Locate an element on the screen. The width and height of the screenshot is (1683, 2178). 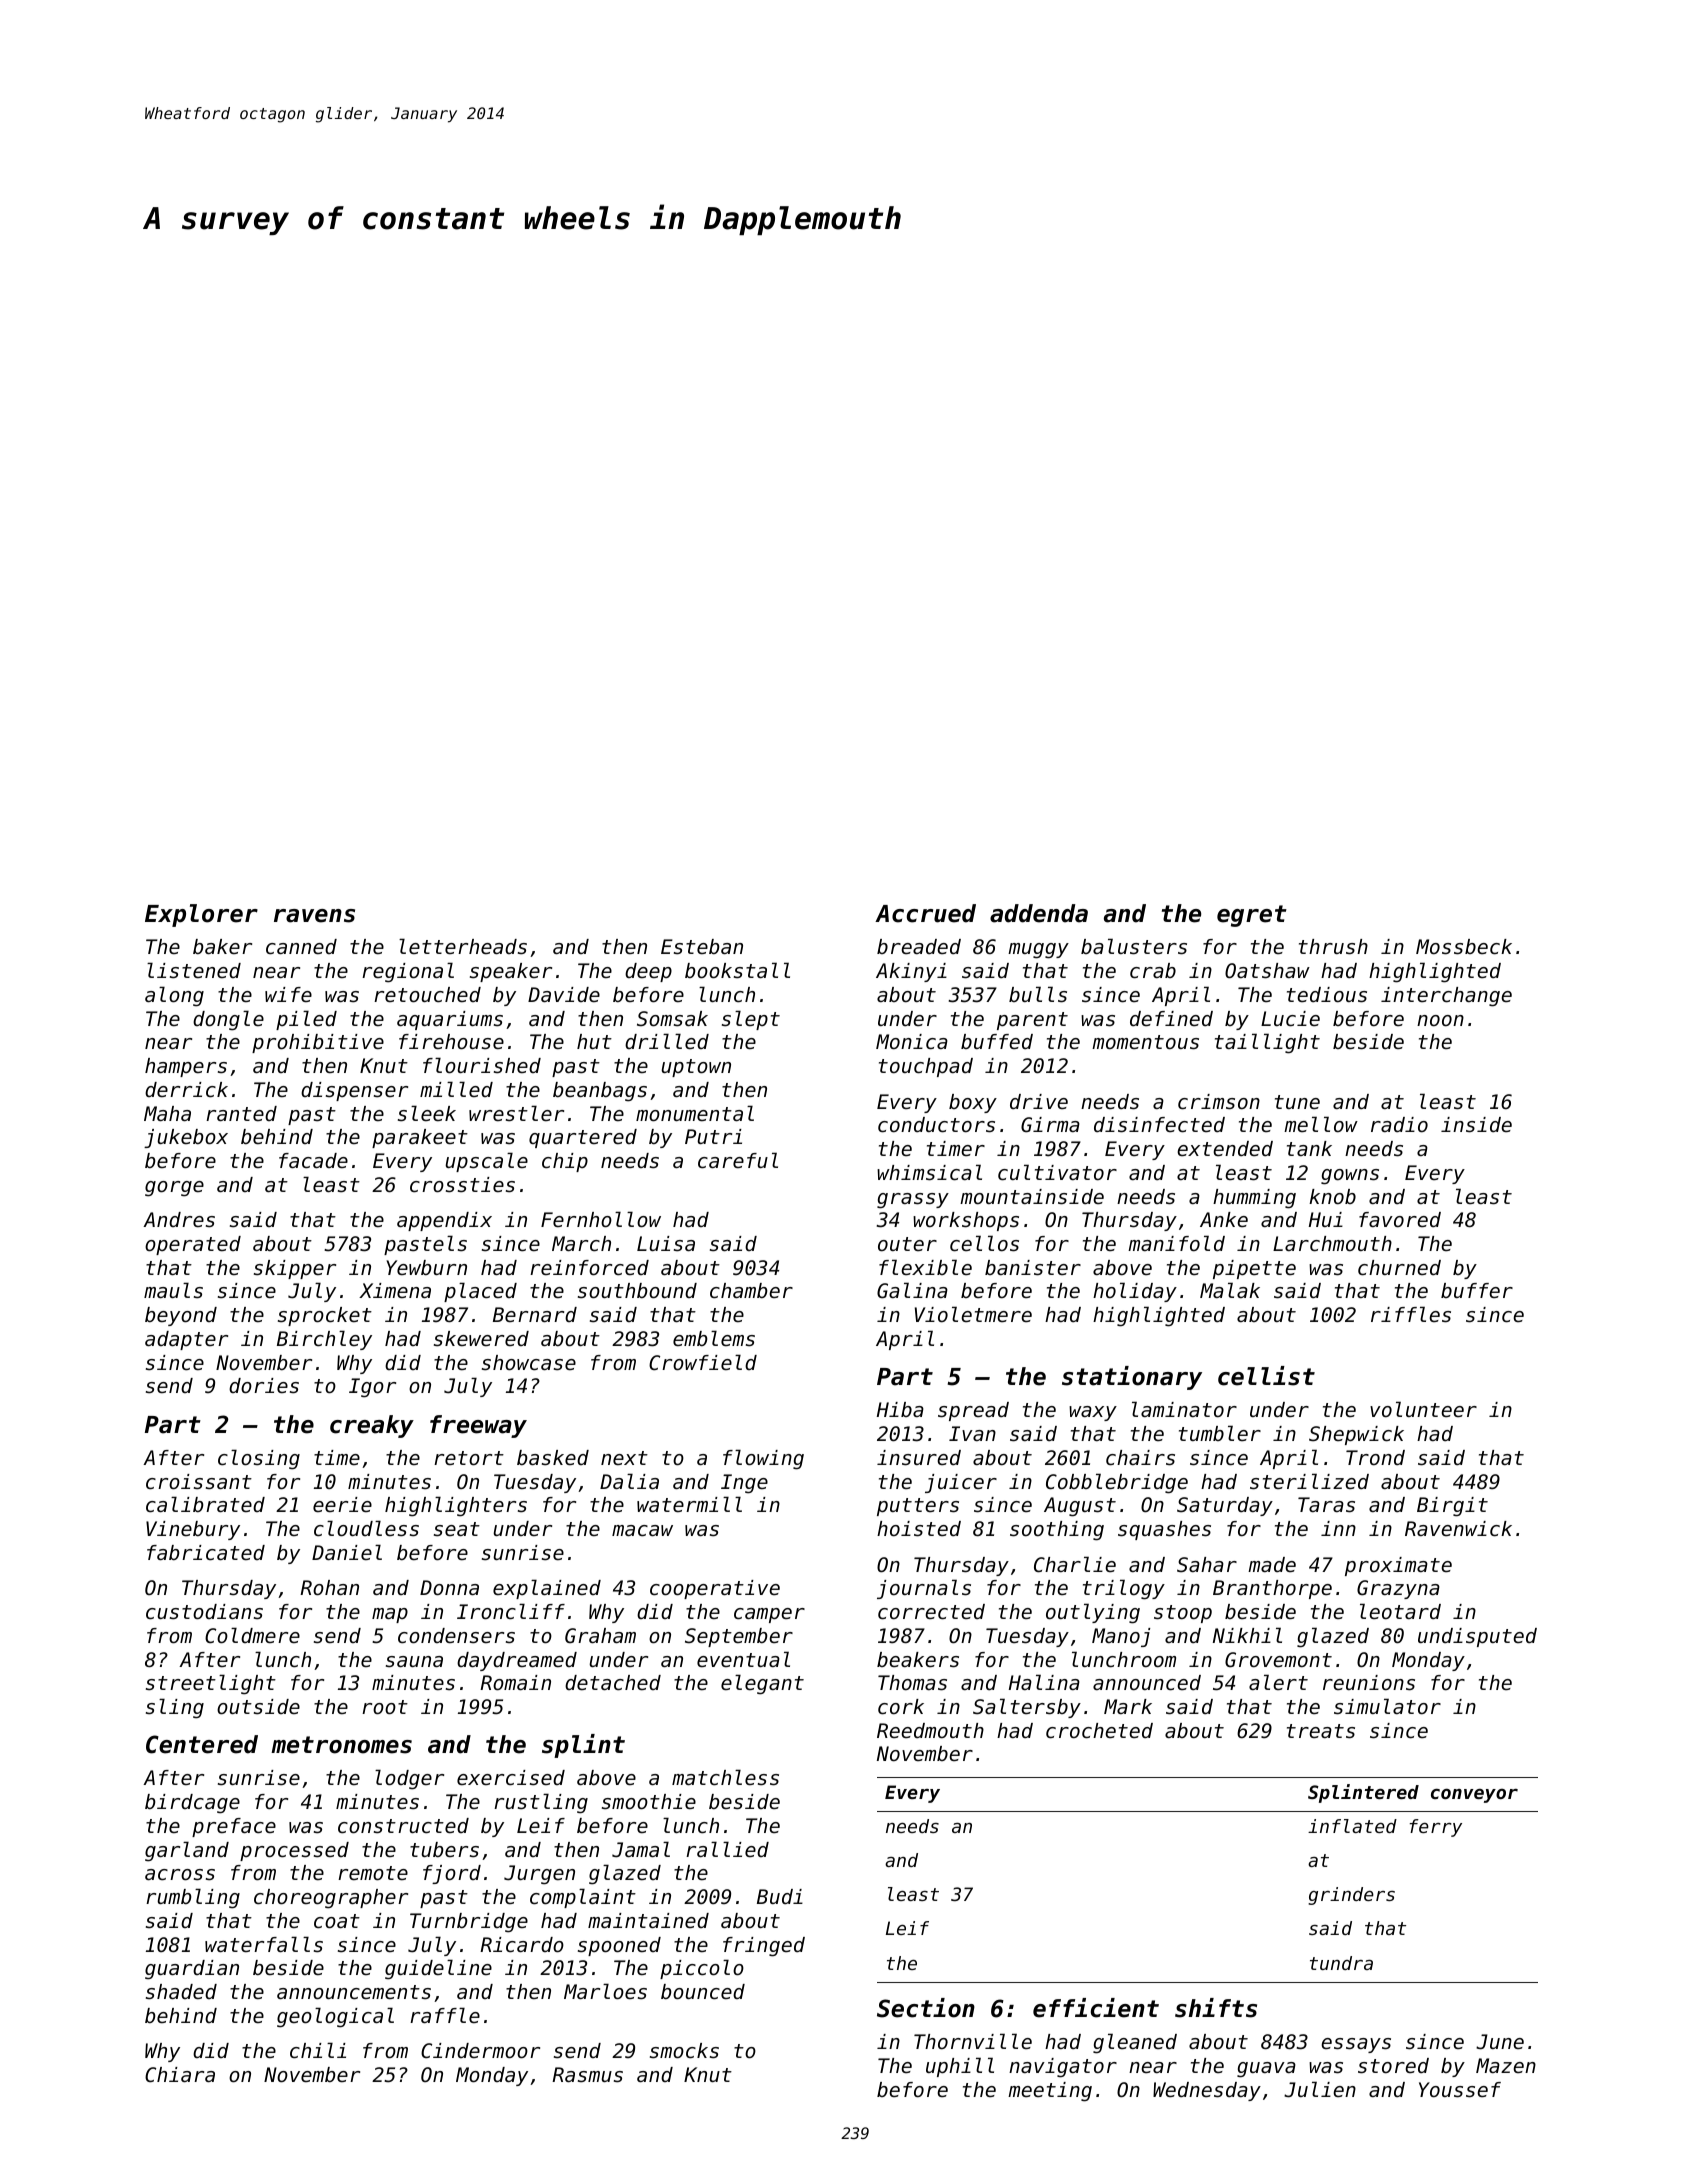
ravens is located at coordinates (314, 916).
